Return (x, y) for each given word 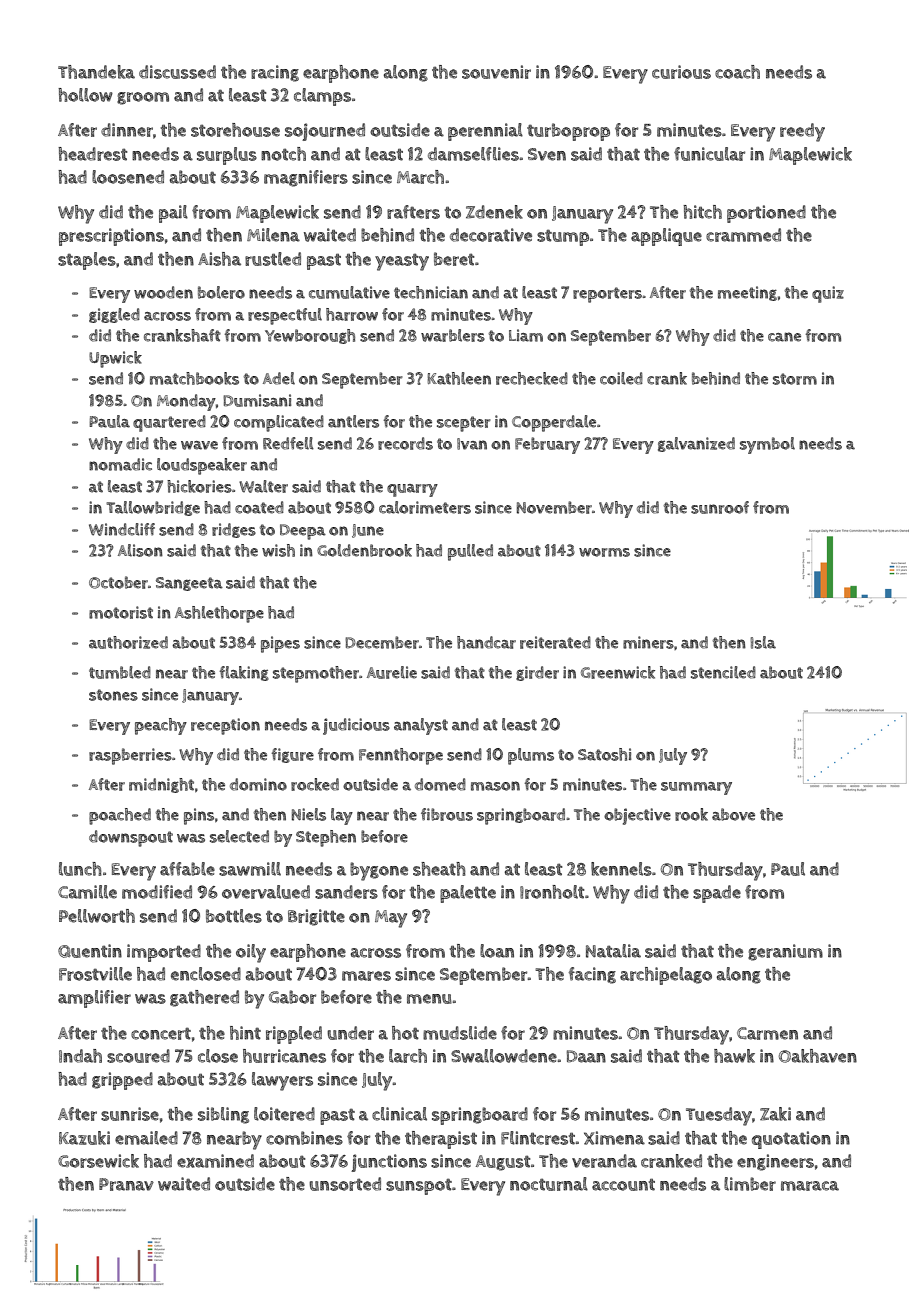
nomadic (120, 464)
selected (239, 836)
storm (795, 379)
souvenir (496, 72)
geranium (785, 952)
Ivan (472, 444)
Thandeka (96, 72)
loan (497, 951)
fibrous (447, 814)
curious (681, 72)
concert (161, 1033)
